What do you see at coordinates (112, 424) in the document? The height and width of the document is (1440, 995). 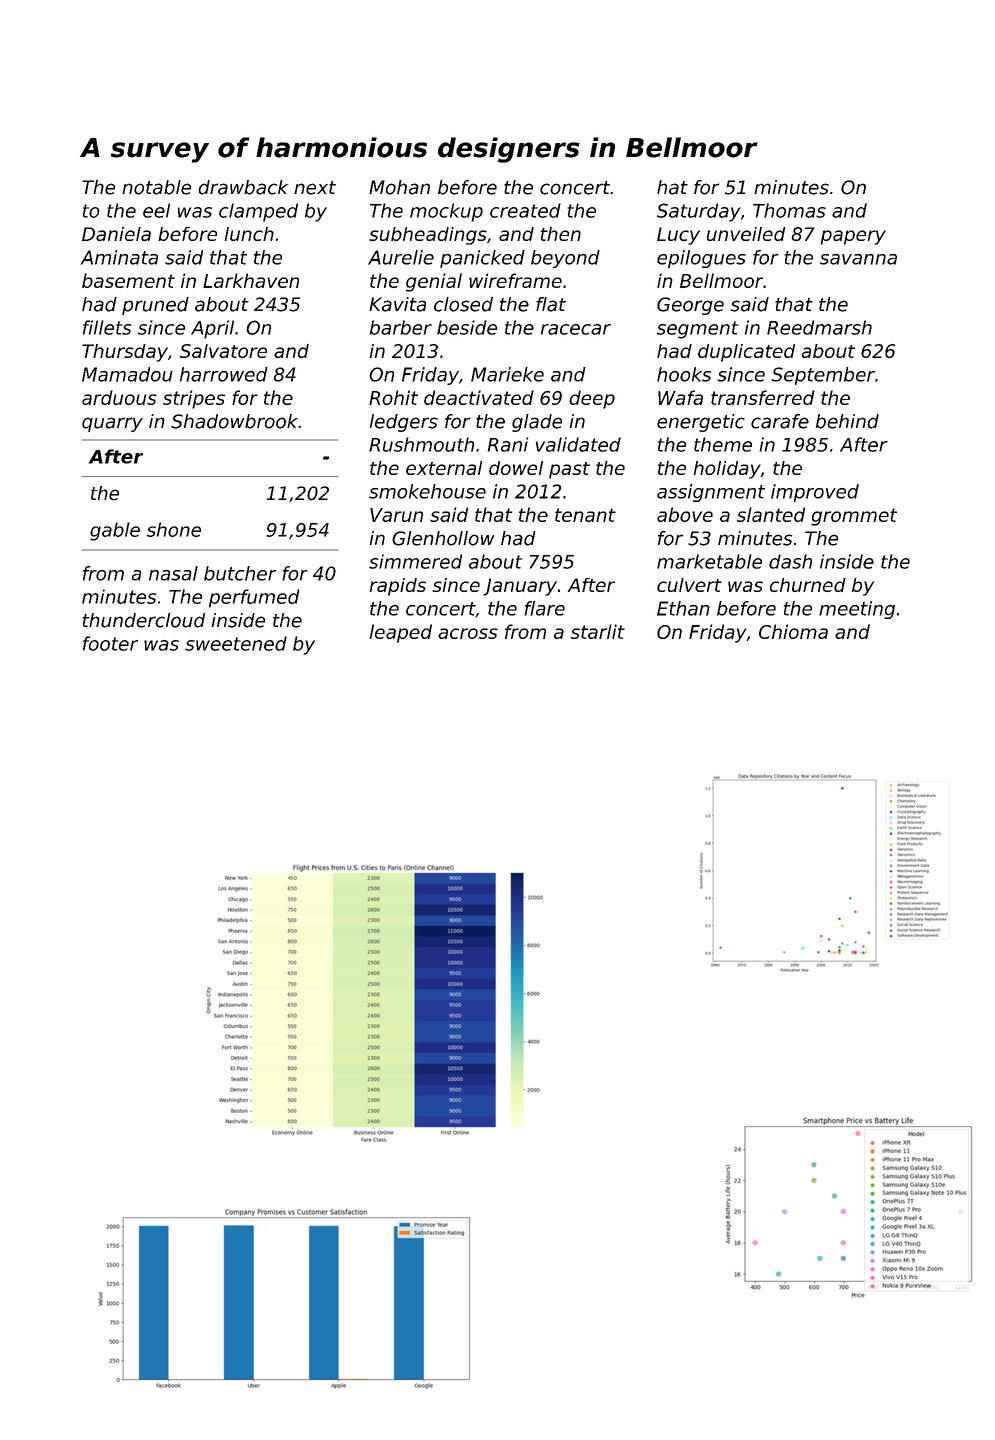 I see `quarry` at bounding box center [112, 424].
